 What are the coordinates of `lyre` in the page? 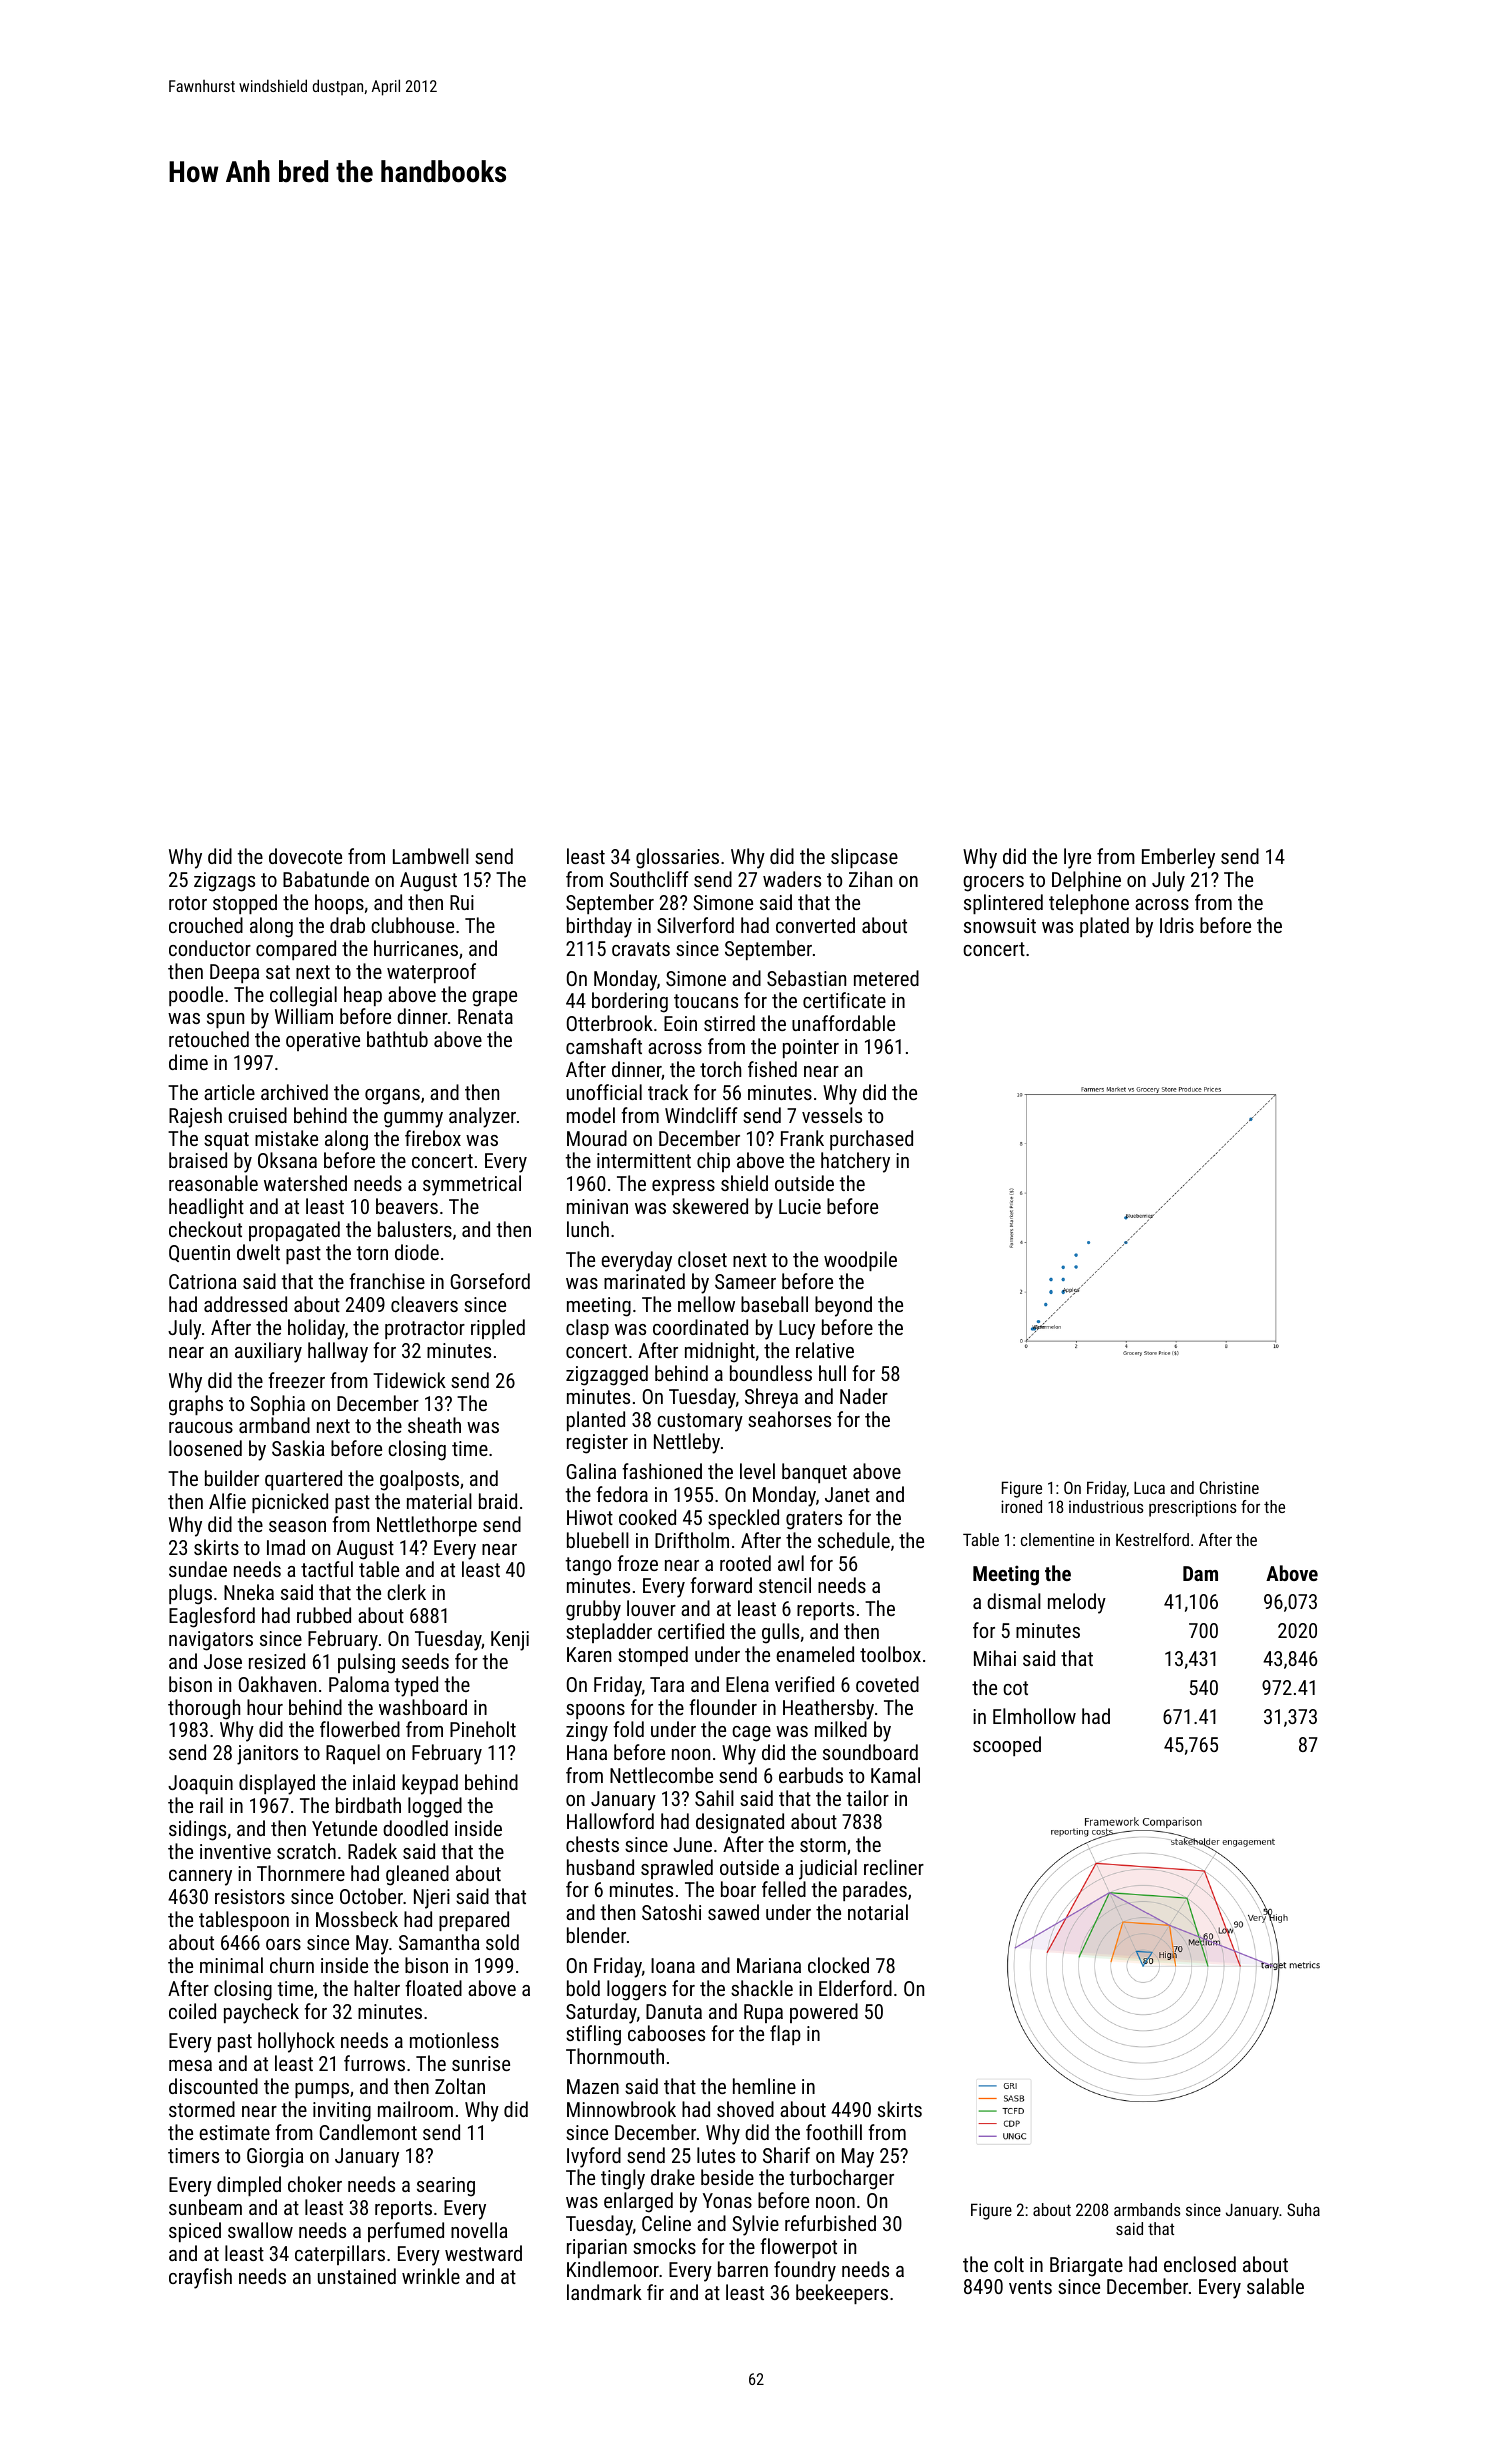 It's located at (1077, 858).
